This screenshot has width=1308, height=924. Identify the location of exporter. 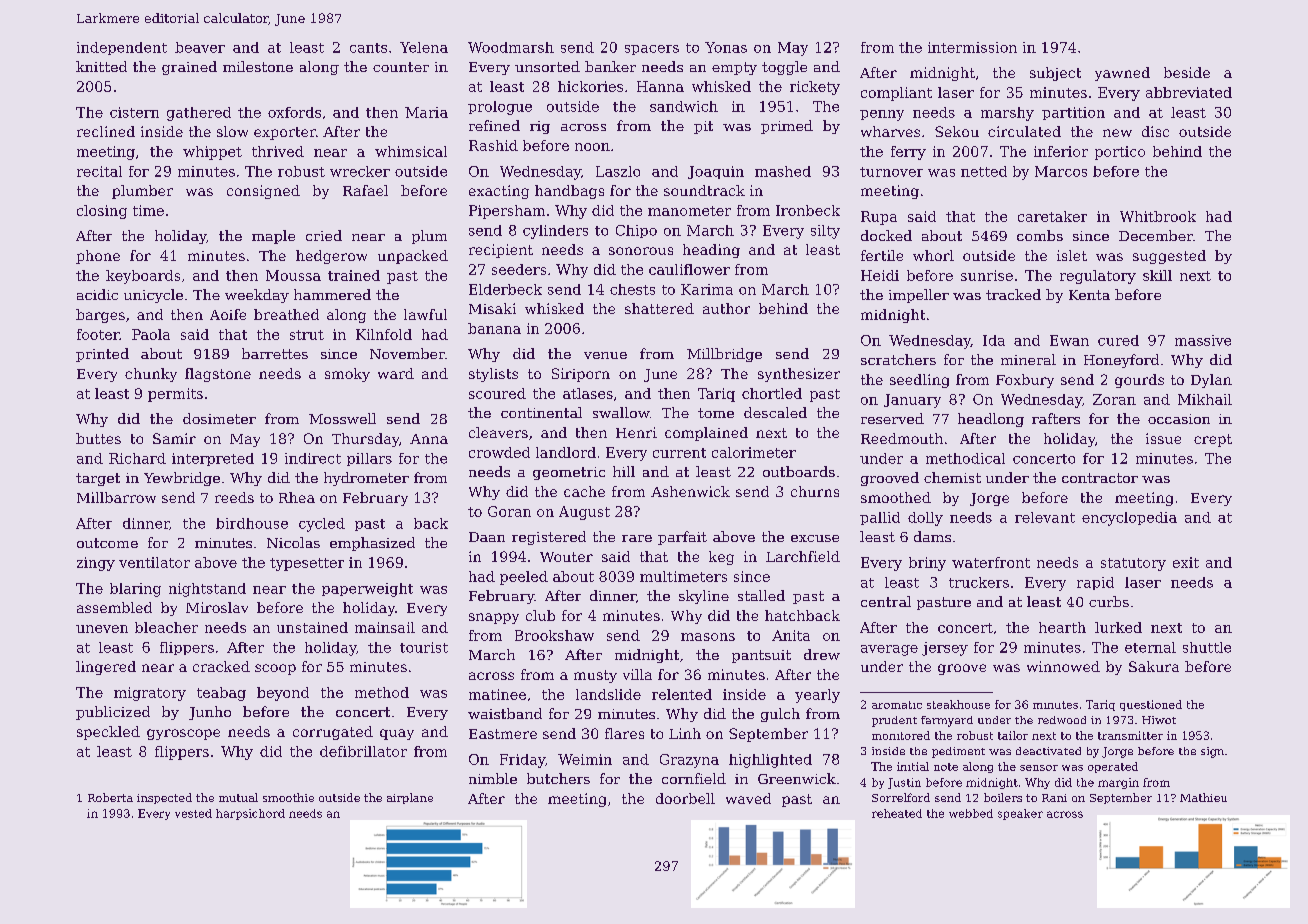
(285, 133).
